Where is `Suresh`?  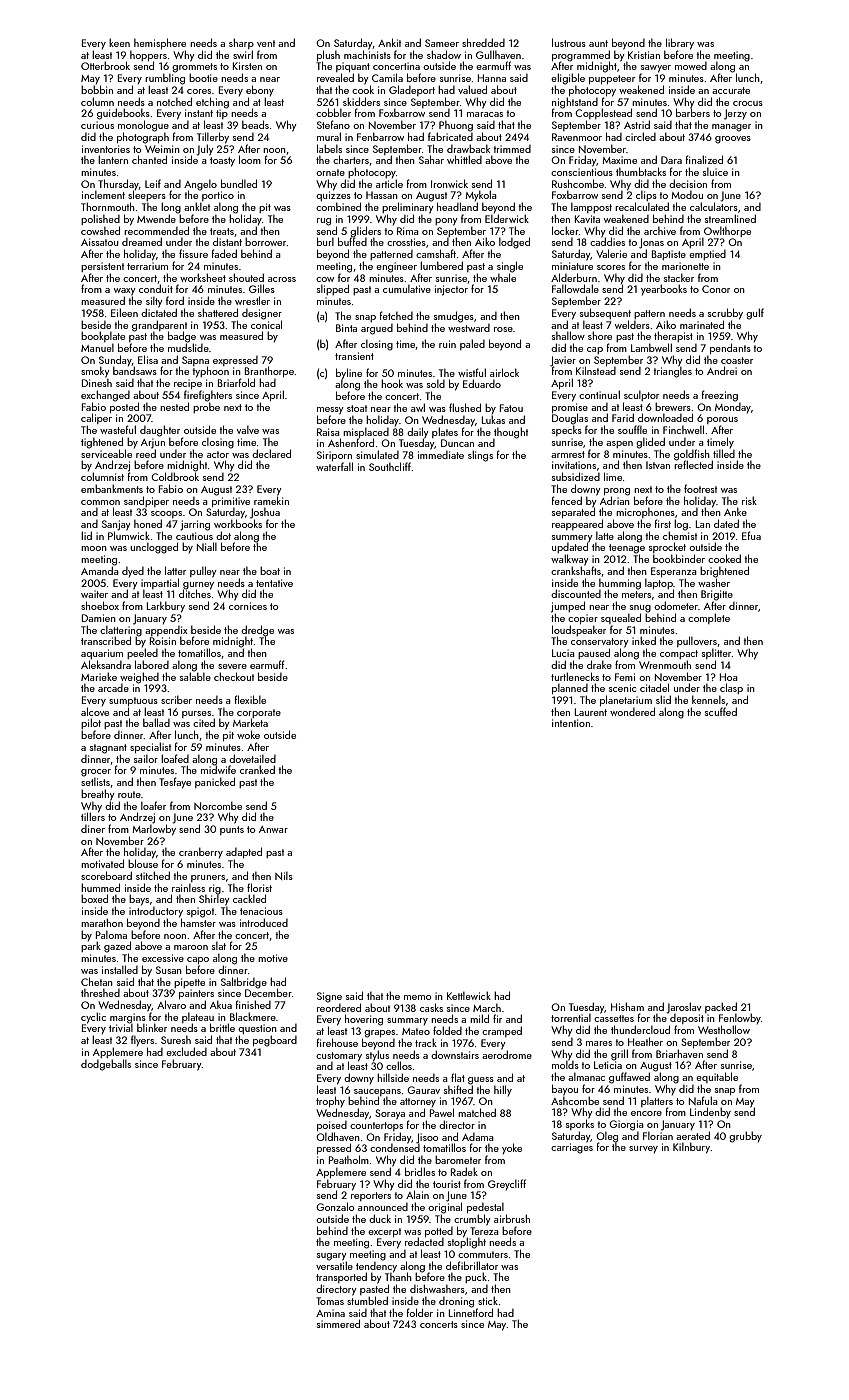
Suresh is located at coordinates (176, 1040).
